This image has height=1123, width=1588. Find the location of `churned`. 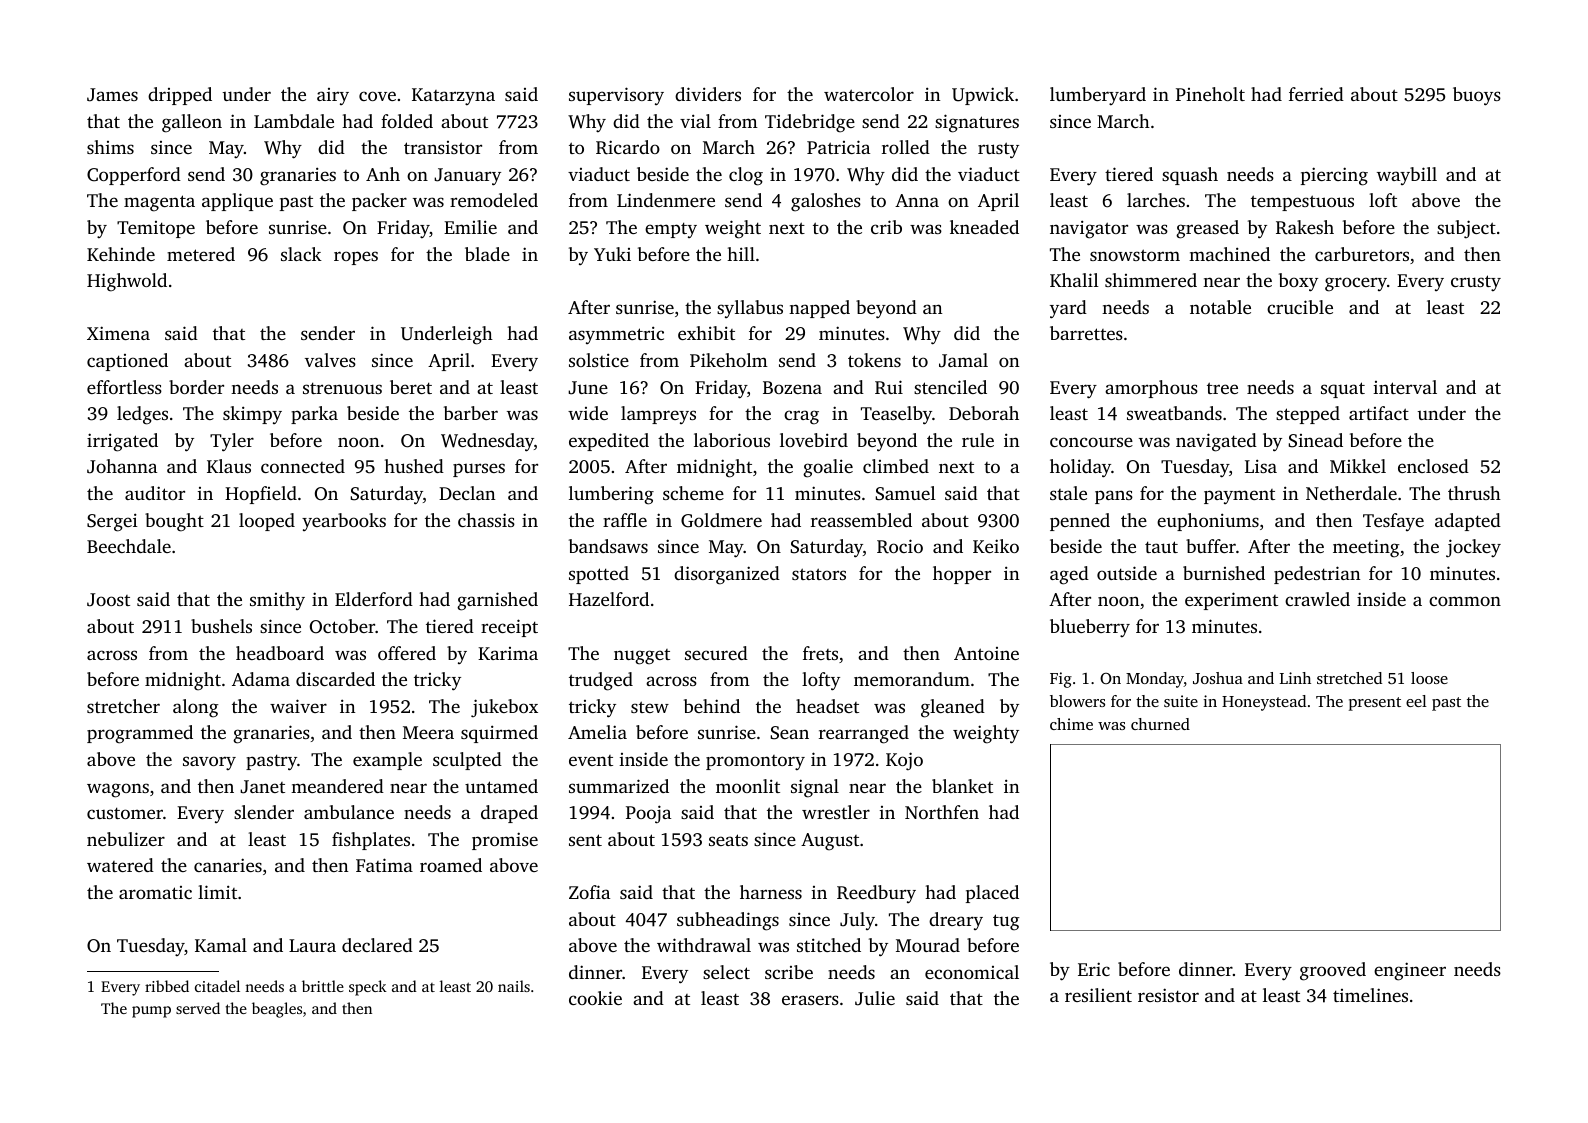

churned is located at coordinates (1160, 724).
